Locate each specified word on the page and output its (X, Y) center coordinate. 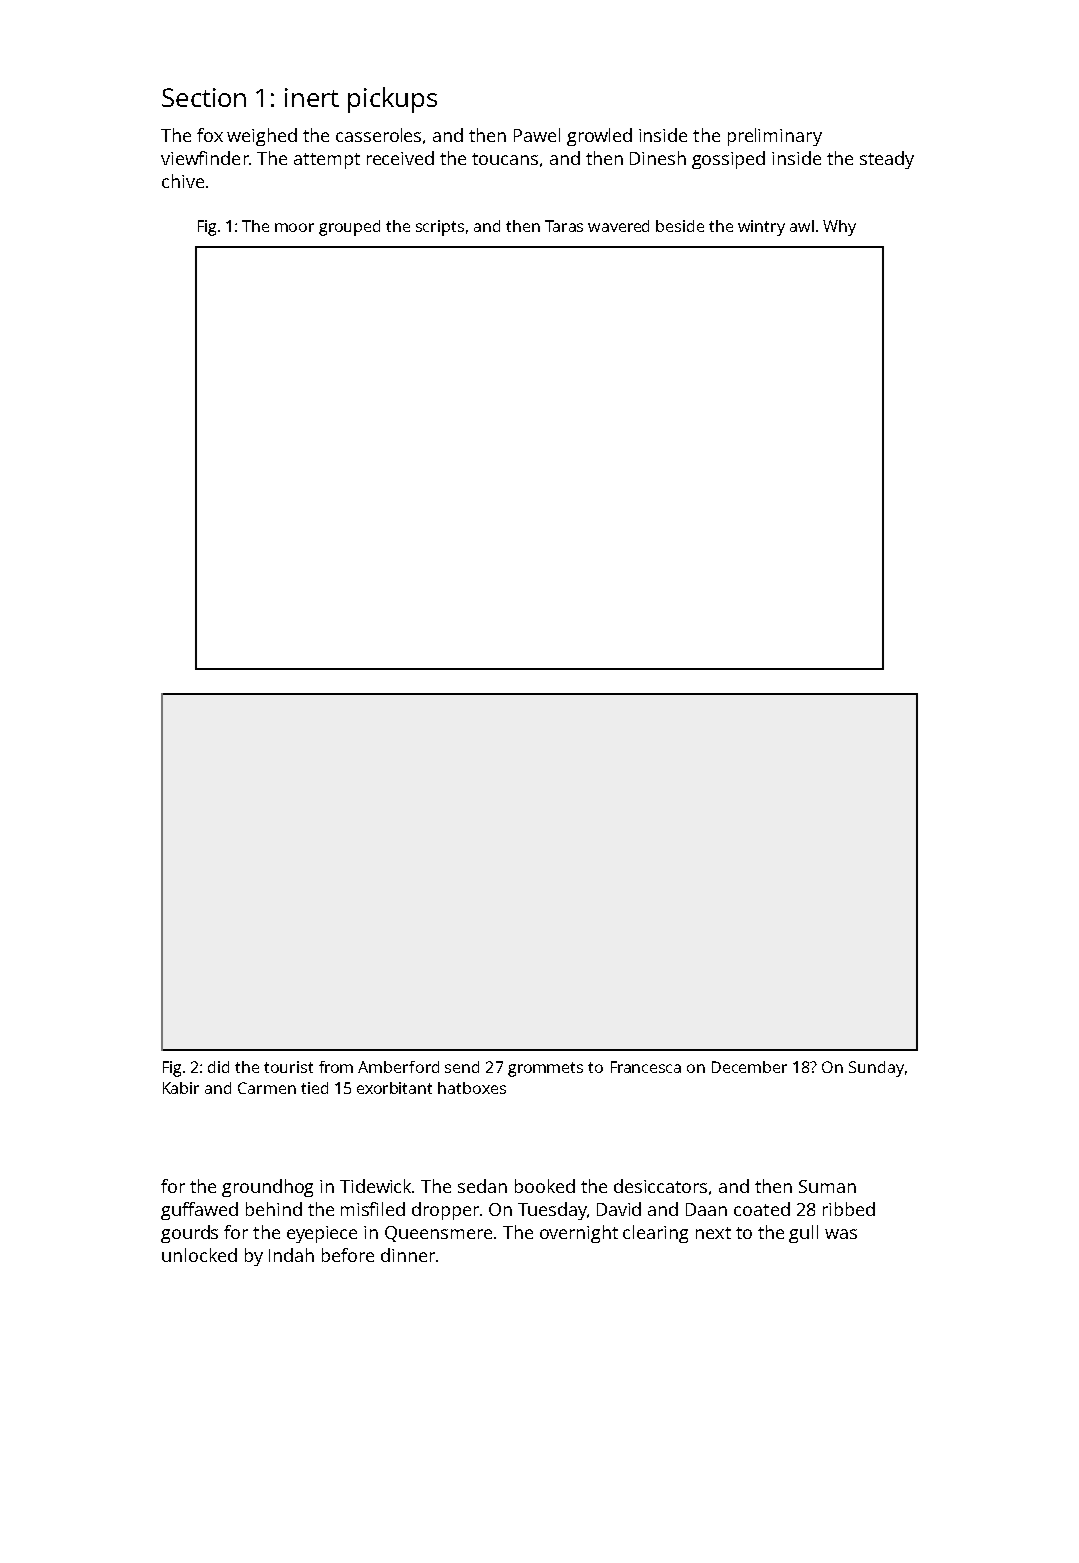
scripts (440, 228)
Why (839, 228)
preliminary (775, 137)
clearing (655, 1234)
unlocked (199, 1255)
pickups (392, 100)
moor (294, 227)
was (841, 1234)
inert (312, 97)
